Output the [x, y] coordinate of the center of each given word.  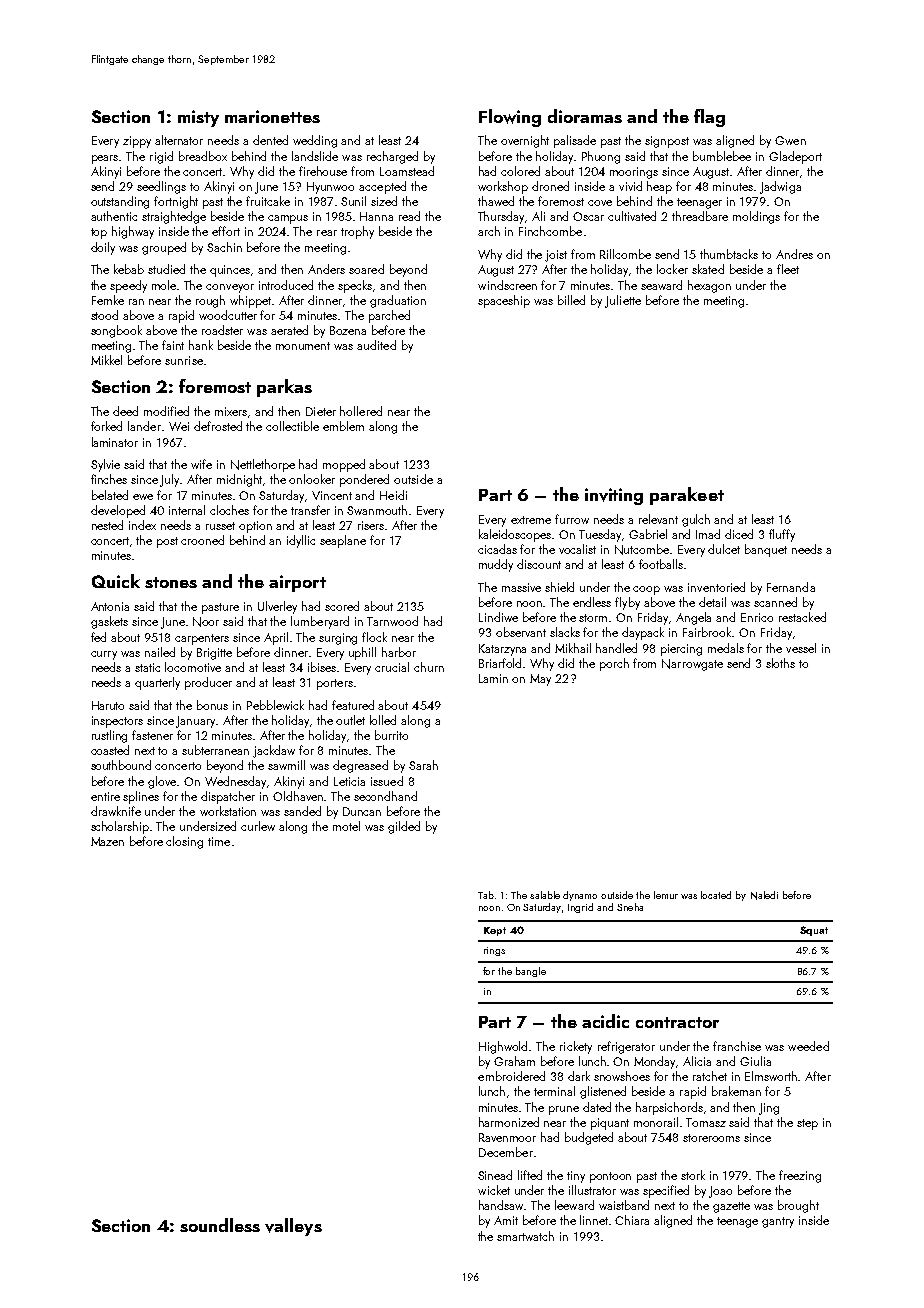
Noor [206, 622]
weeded [808, 1046]
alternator [179, 140]
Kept [495, 931]
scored [342, 606]
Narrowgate [692, 665]
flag [709, 118]
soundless [220, 1225]
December [506, 1152]
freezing [800, 1176]
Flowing [510, 118]
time [219, 841]
